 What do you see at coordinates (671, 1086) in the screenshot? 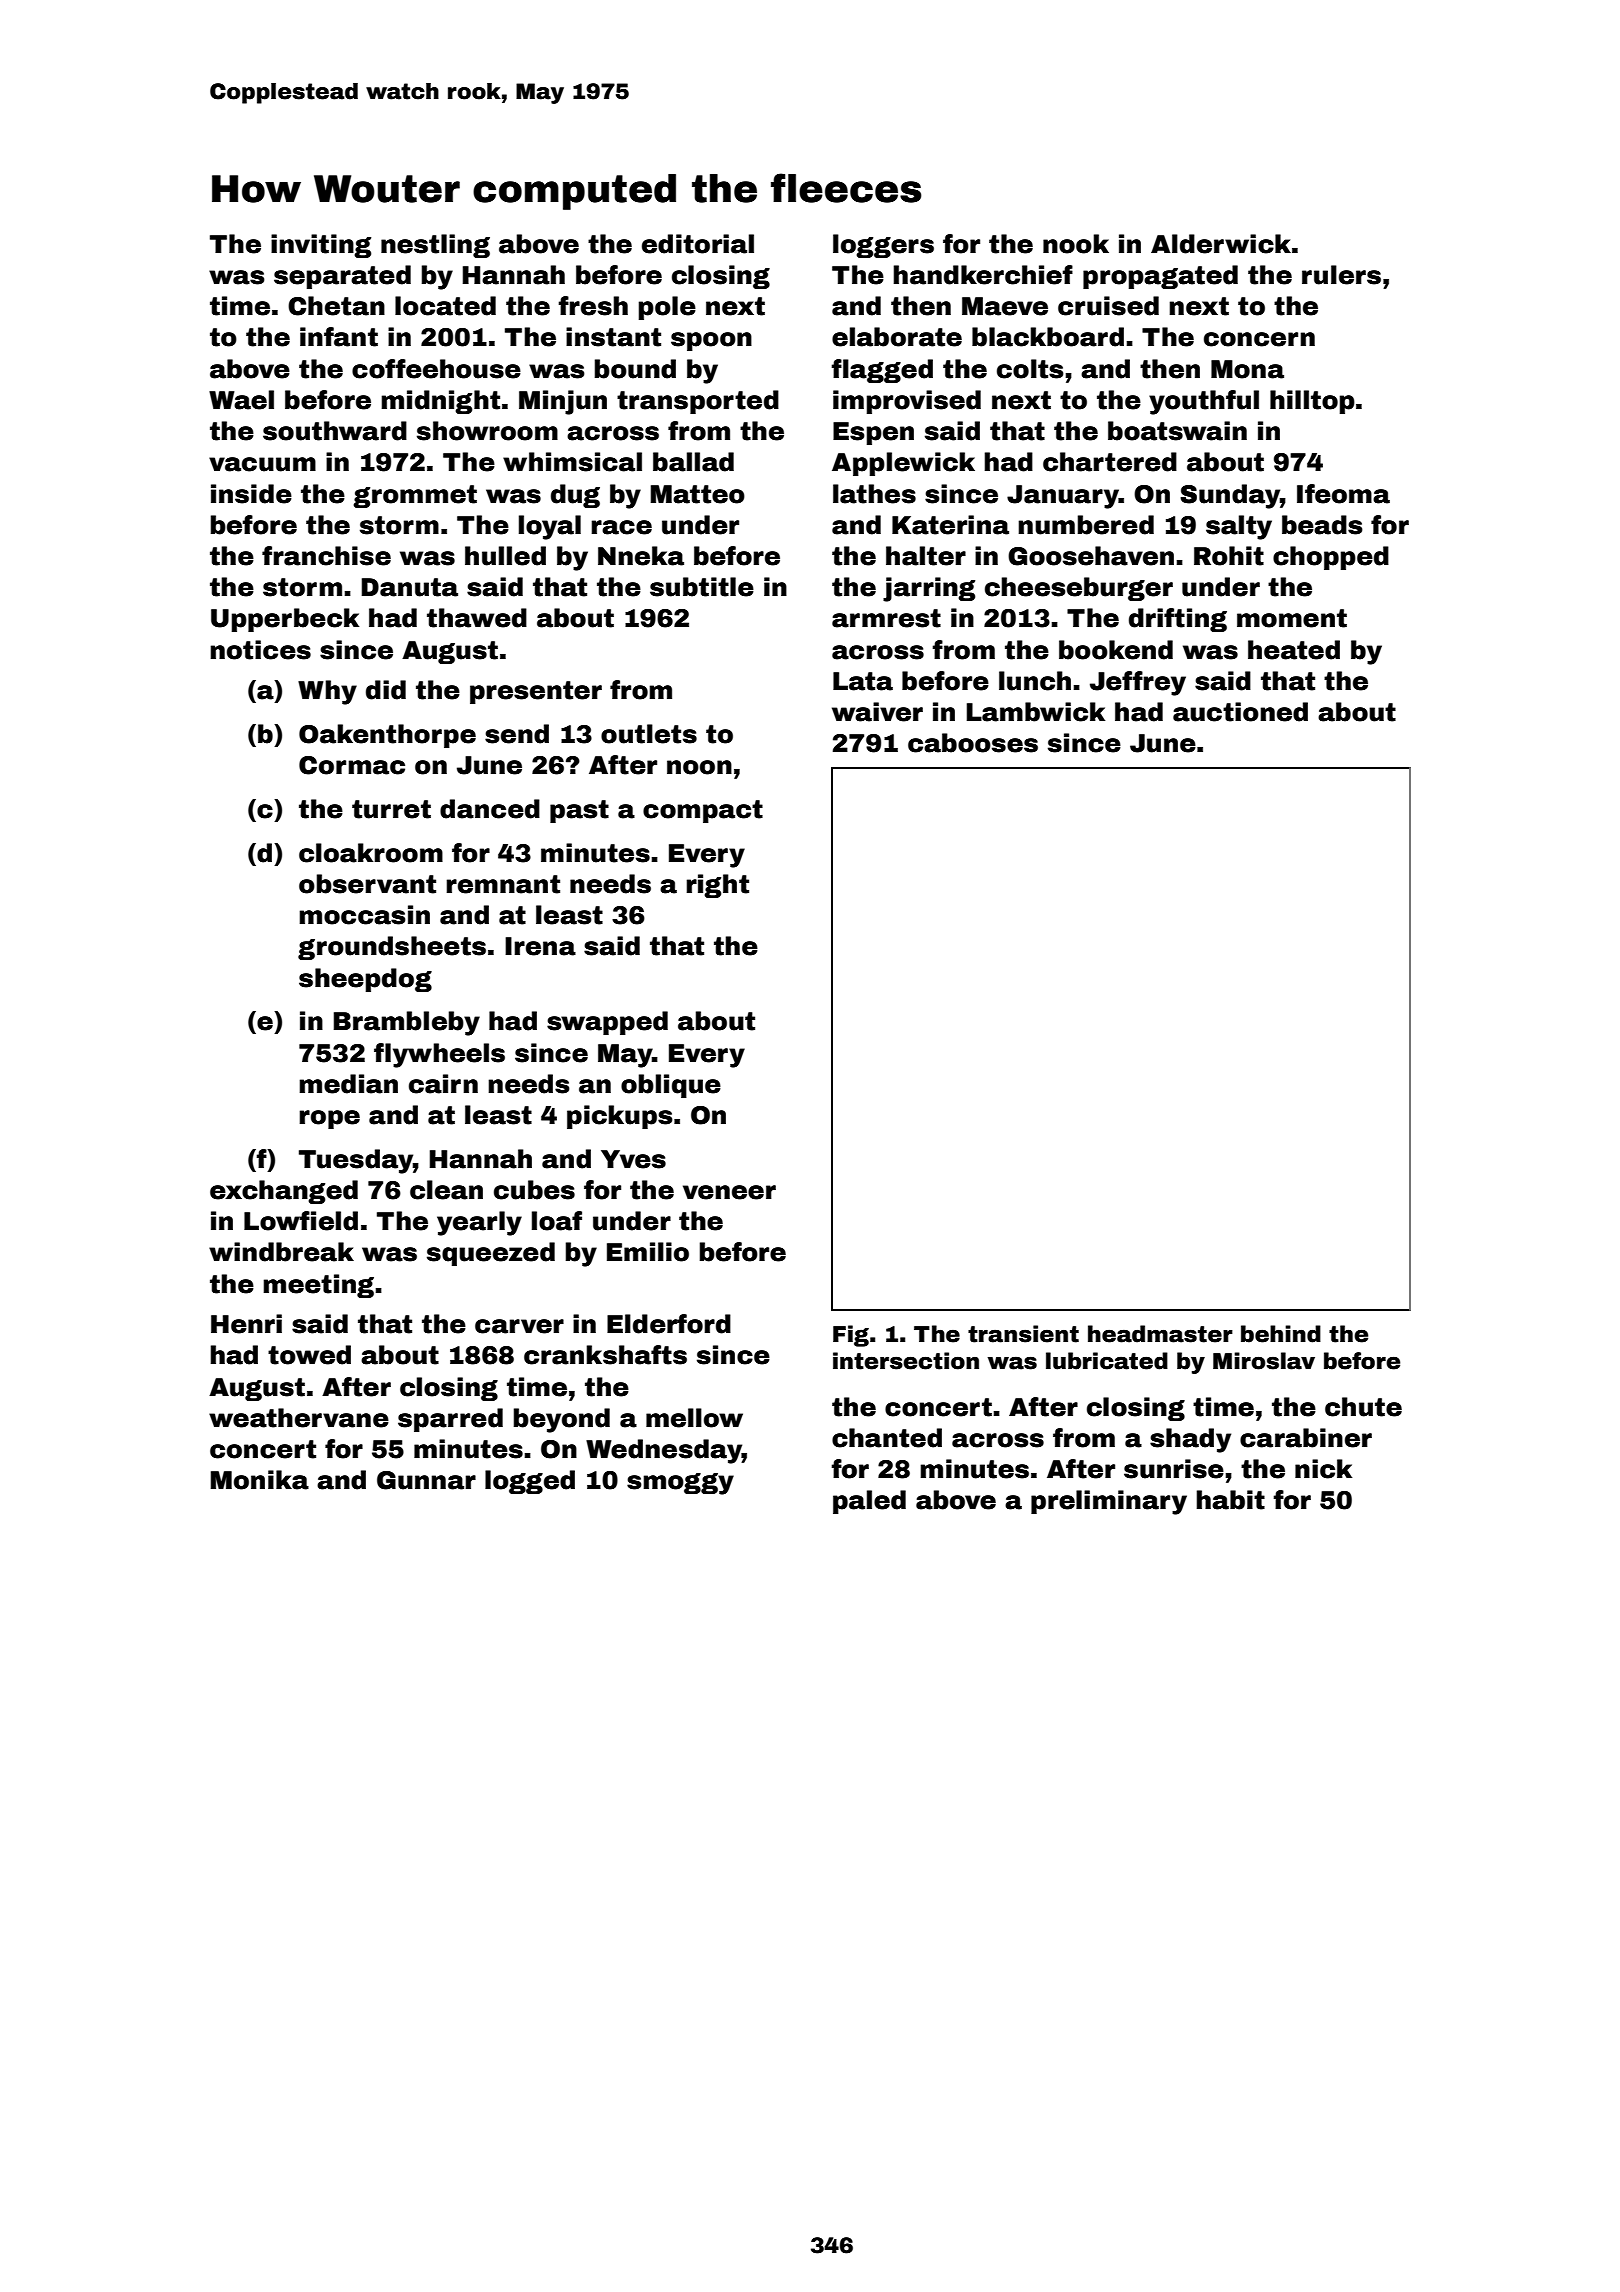
I see `oblique` at bounding box center [671, 1086].
